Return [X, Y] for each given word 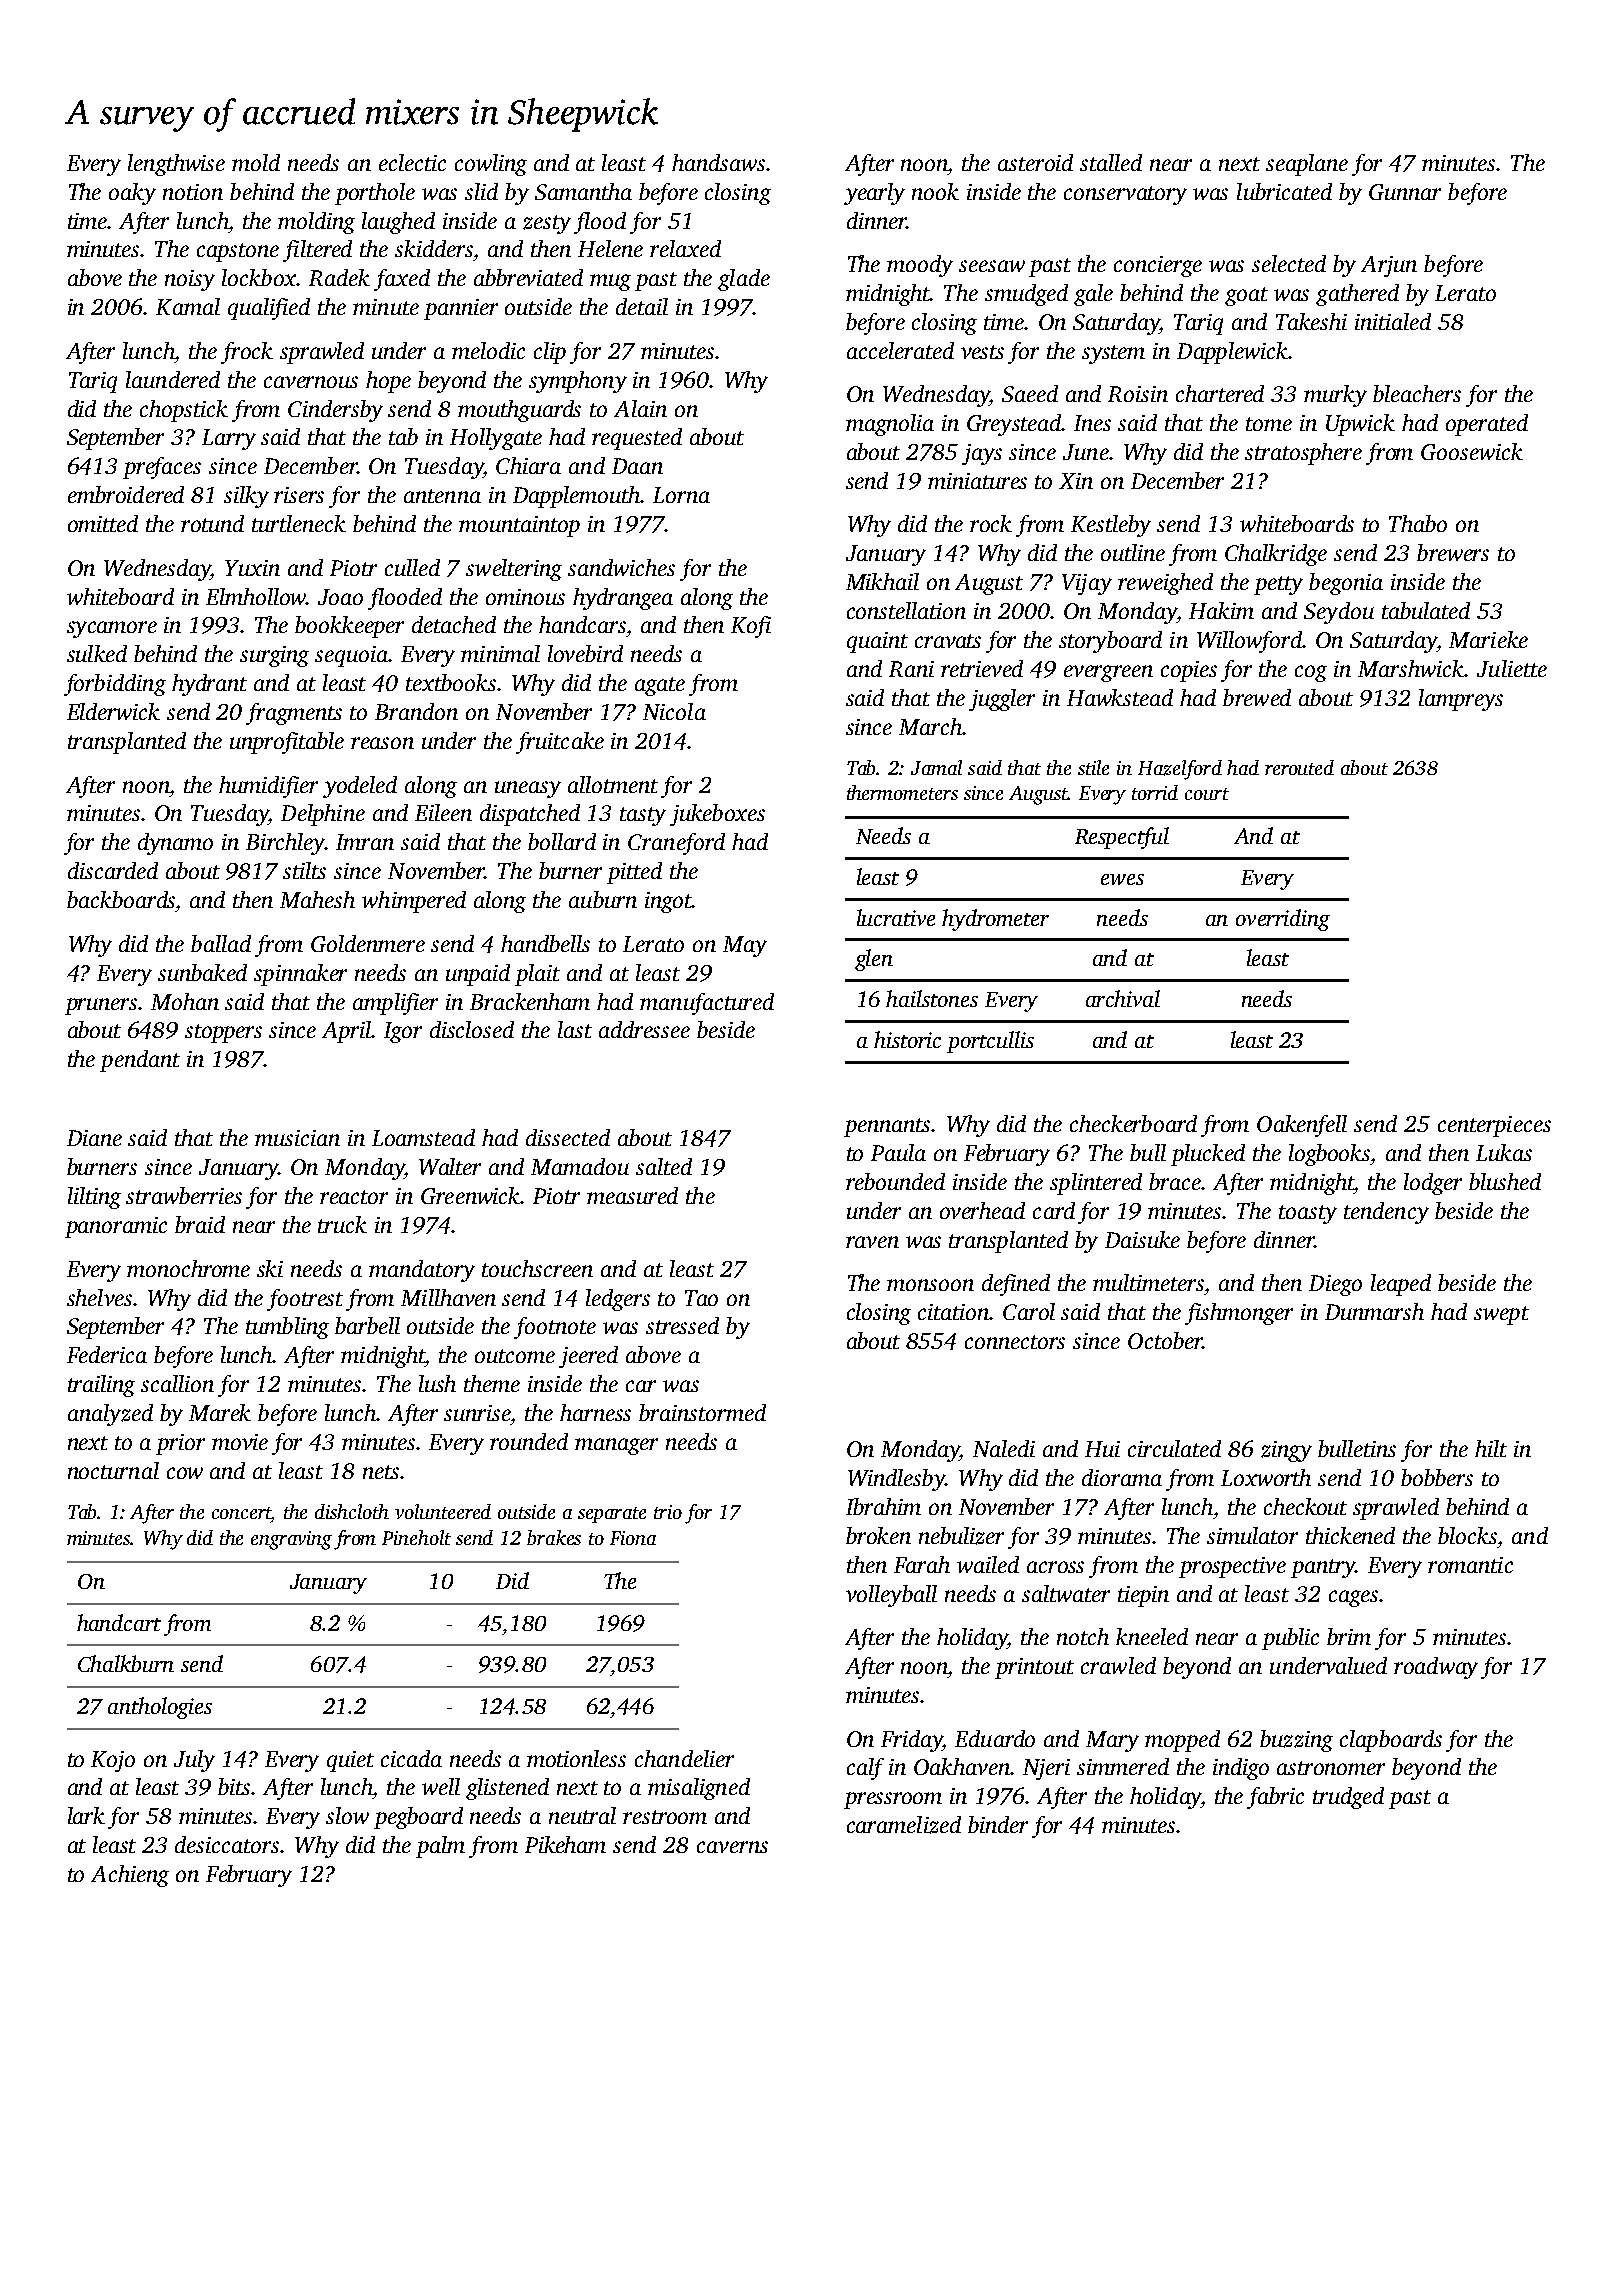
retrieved [982, 668]
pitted [634, 873]
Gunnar [1405, 192]
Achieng [130, 1876]
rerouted [1299, 767]
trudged [1348, 1798]
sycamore [112, 629]
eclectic [412, 162]
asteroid [1035, 162]
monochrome [188, 1268]
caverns [732, 1847]
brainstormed [702, 1412]
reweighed [1165, 584]
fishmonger [1239, 1314]
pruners [101, 1006]
